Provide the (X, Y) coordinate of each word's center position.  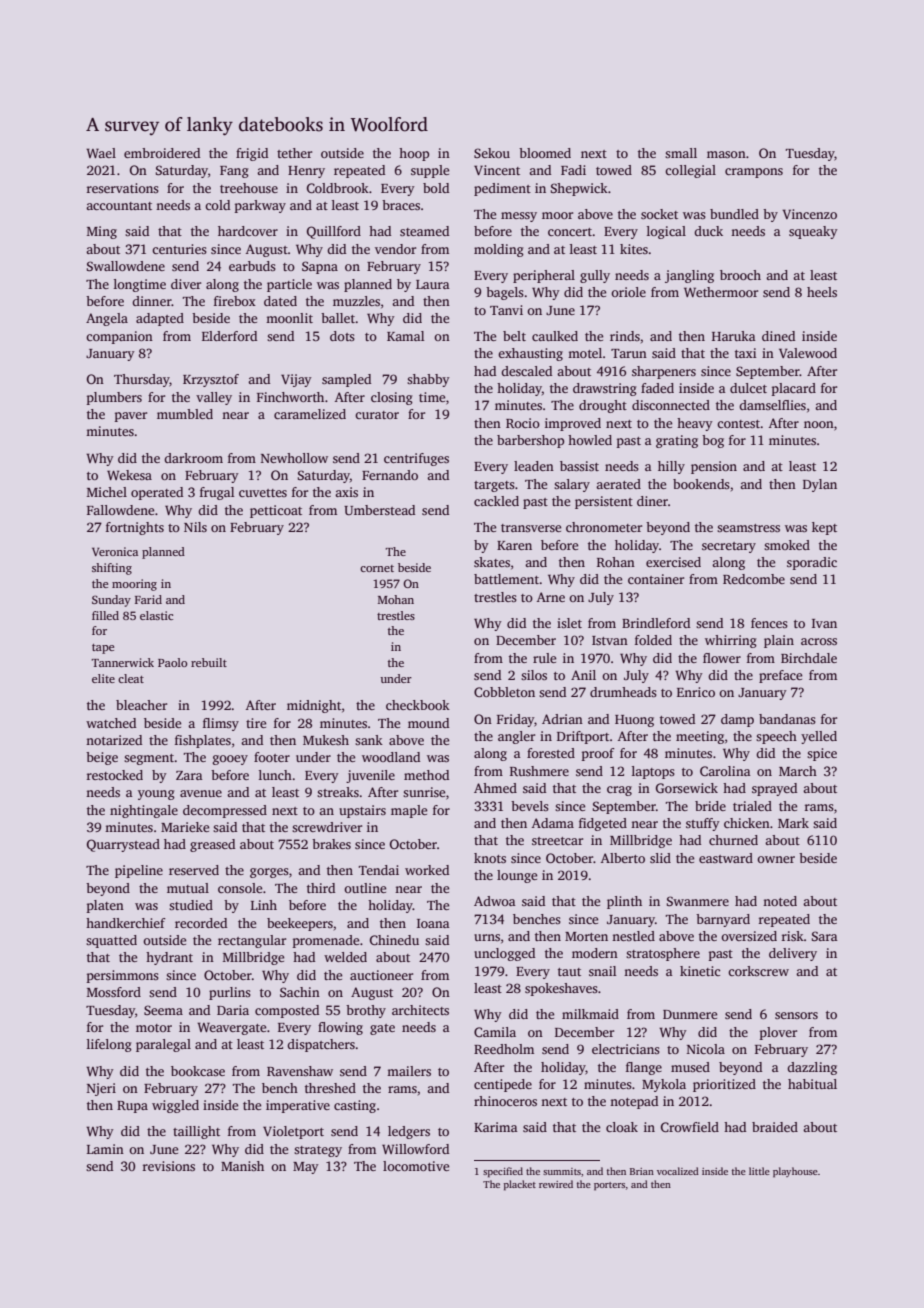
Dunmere (690, 1014)
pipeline (139, 871)
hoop (414, 154)
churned (733, 840)
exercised (673, 562)
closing (392, 398)
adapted (160, 319)
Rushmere (539, 771)
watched (111, 723)
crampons (754, 173)
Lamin (105, 1149)
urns (487, 937)
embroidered (162, 153)
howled (590, 440)
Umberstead (379, 510)
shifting (112, 569)
